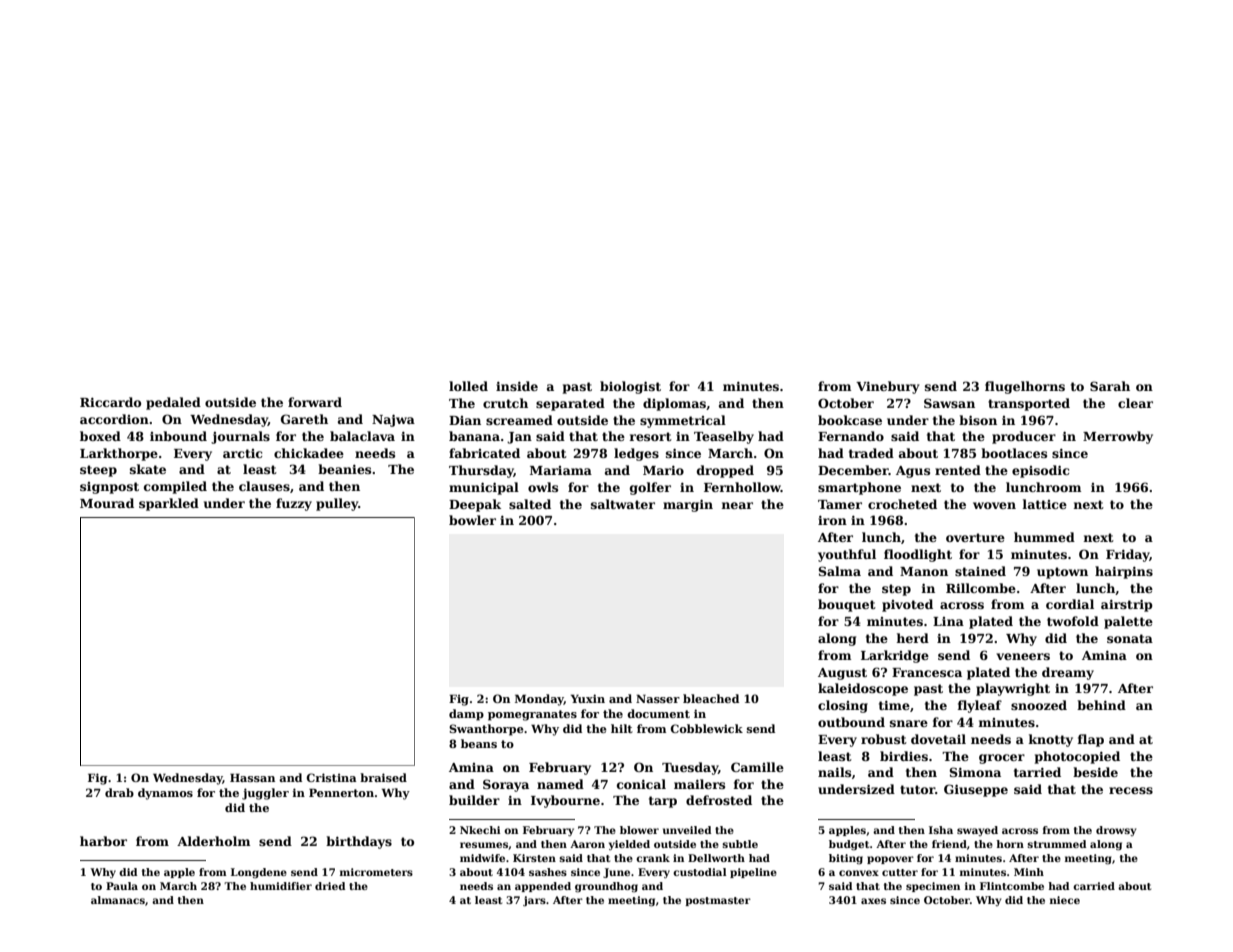  What do you see at coordinates (259, 873) in the document?
I see `Longdene` at bounding box center [259, 873].
